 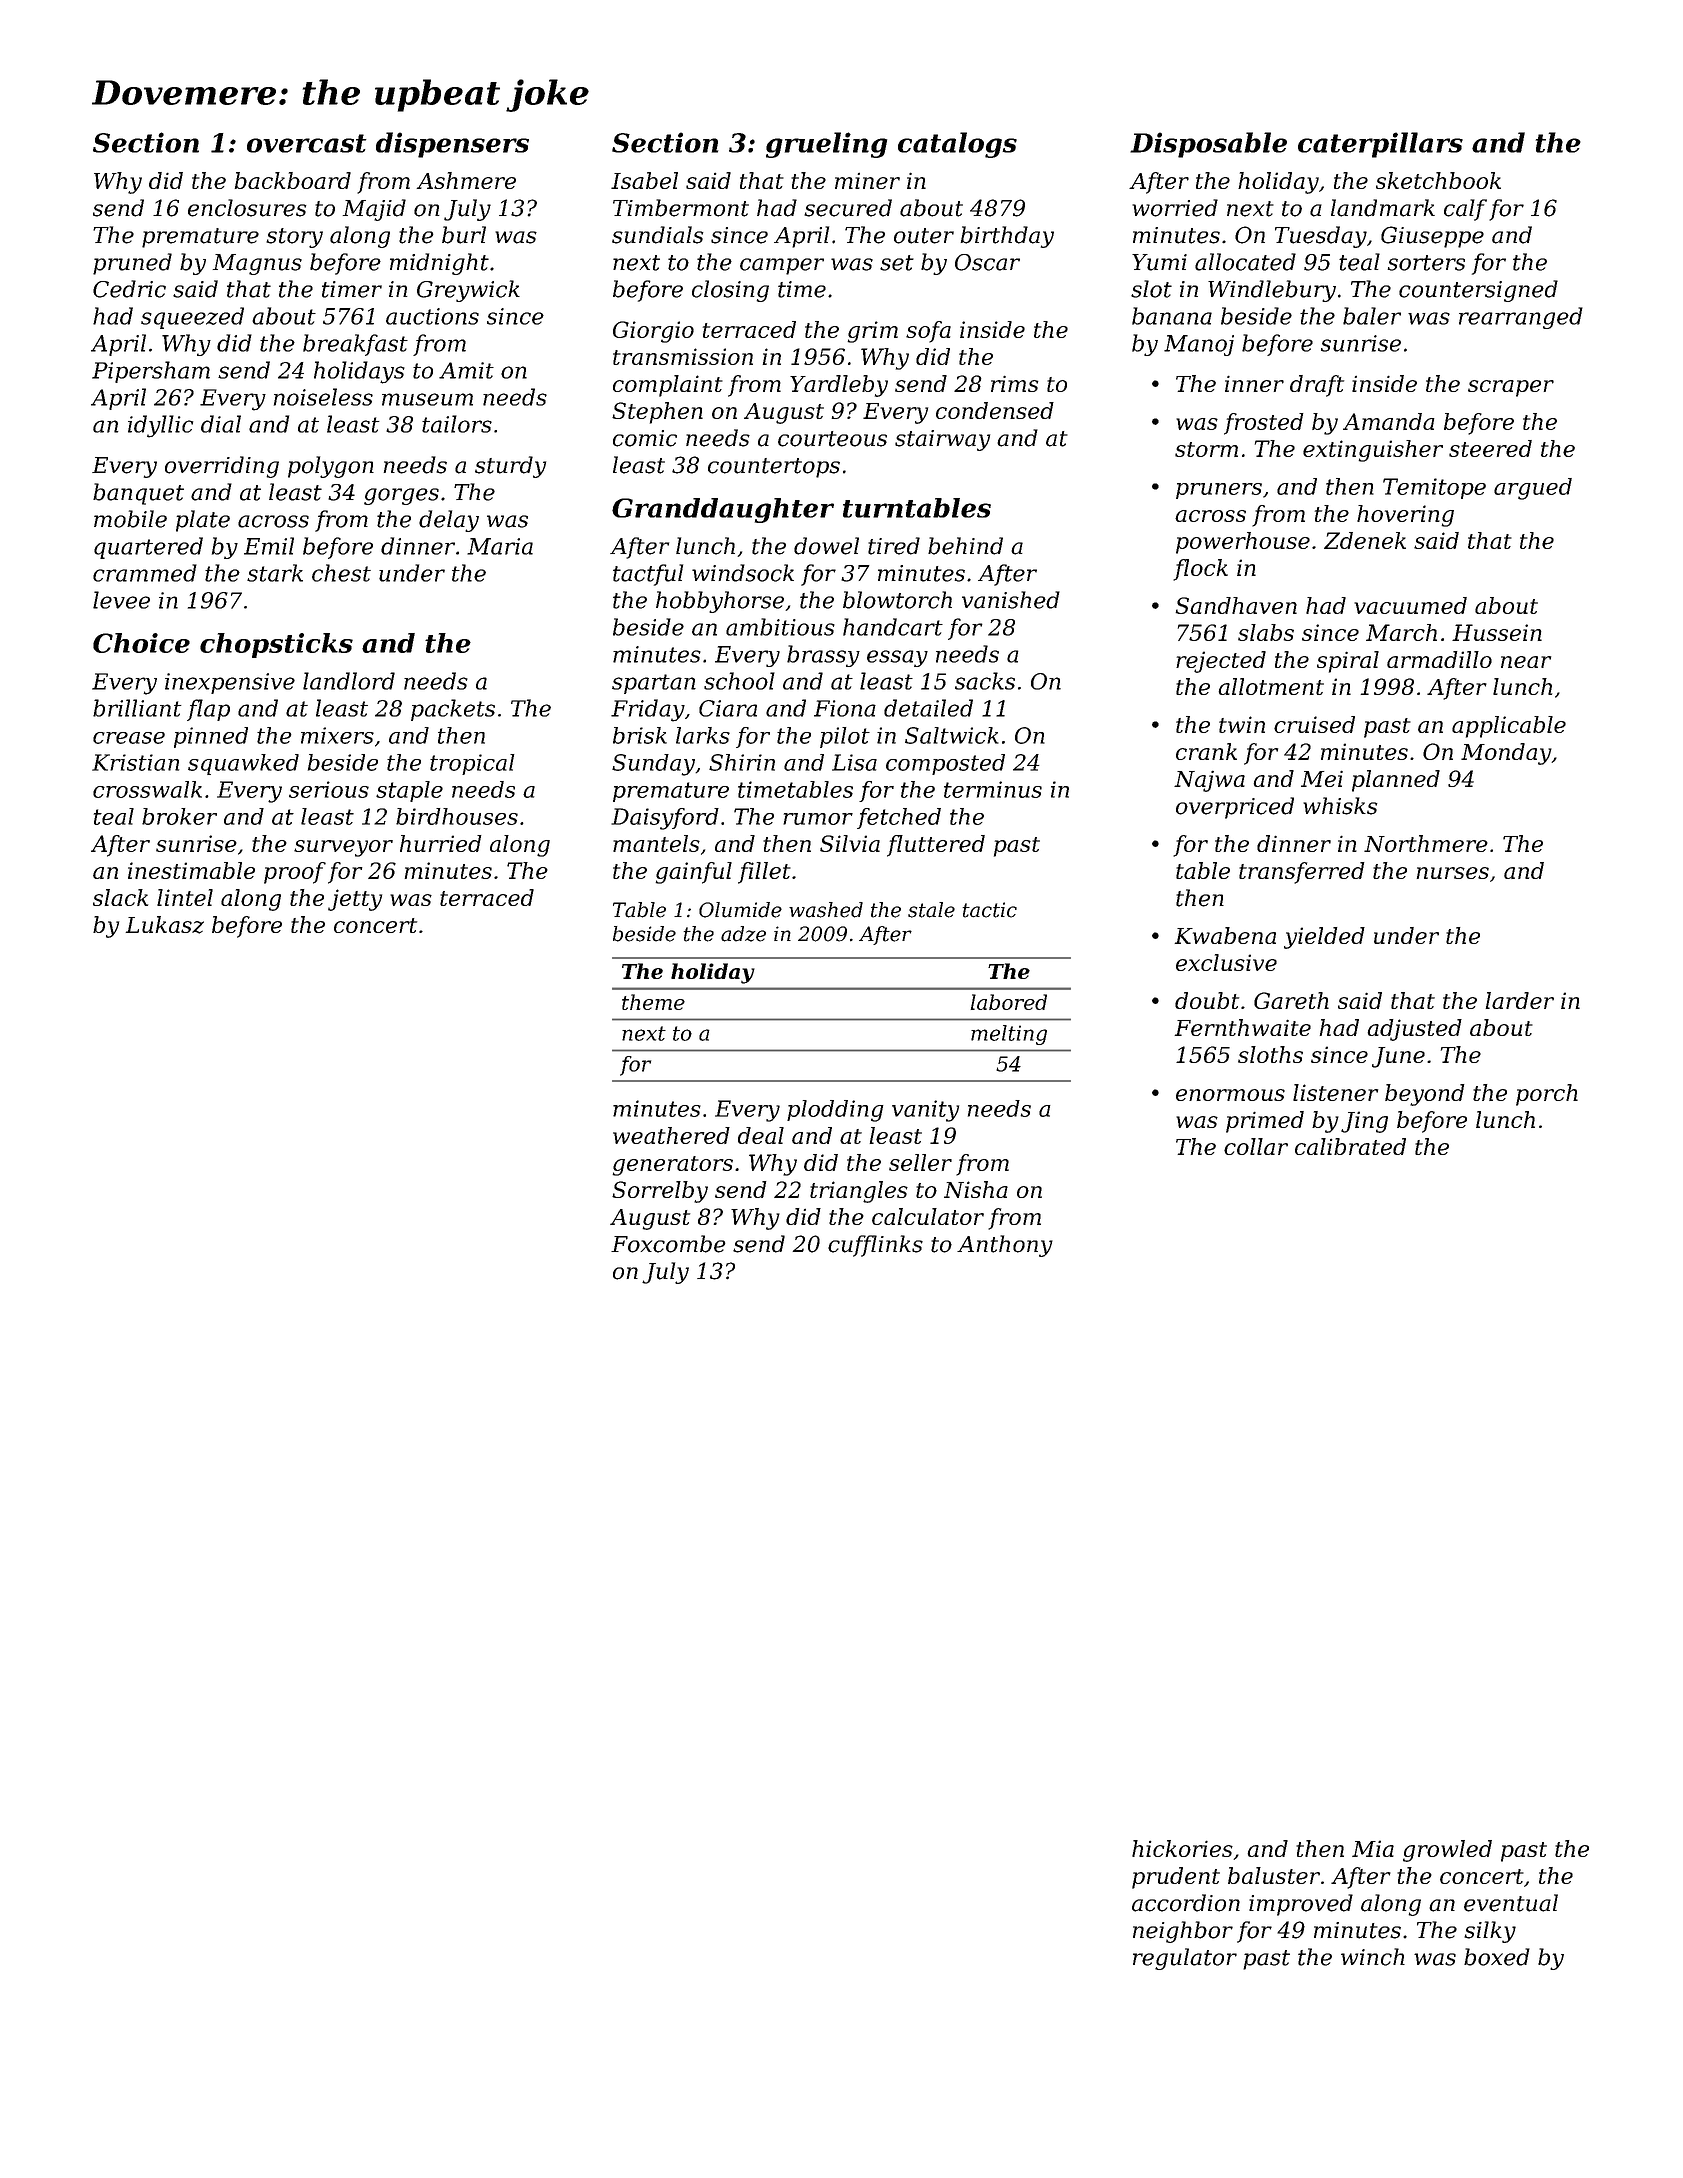 What do you see at coordinates (645, 438) in the screenshot?
I see `comic` at bounding box center [645, 438].
